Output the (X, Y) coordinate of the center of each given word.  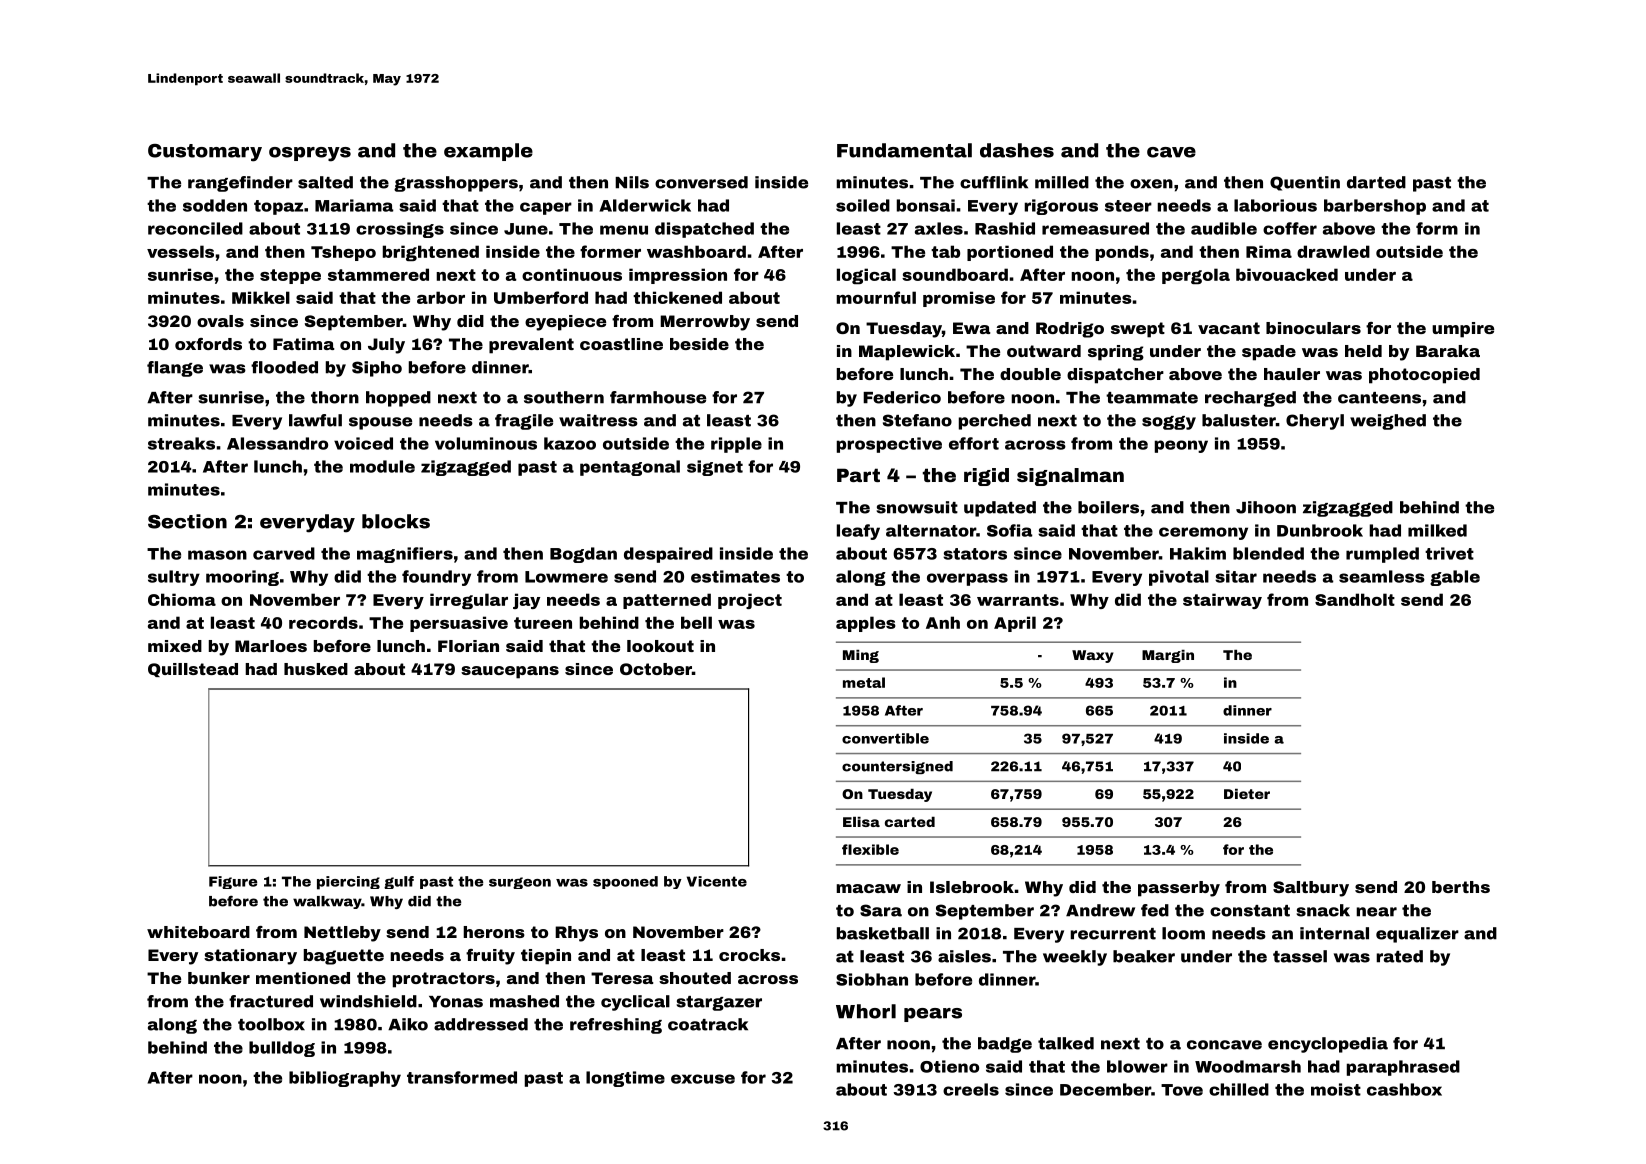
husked (316, 669)
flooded (284, 367)
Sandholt (1355, 599)
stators (975, 554)
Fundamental (904, 150)
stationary (250, 957)
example (488, 152)
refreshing (616, 1026)
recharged (1250, 399)
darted (1376, 182)
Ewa (972, 328)
